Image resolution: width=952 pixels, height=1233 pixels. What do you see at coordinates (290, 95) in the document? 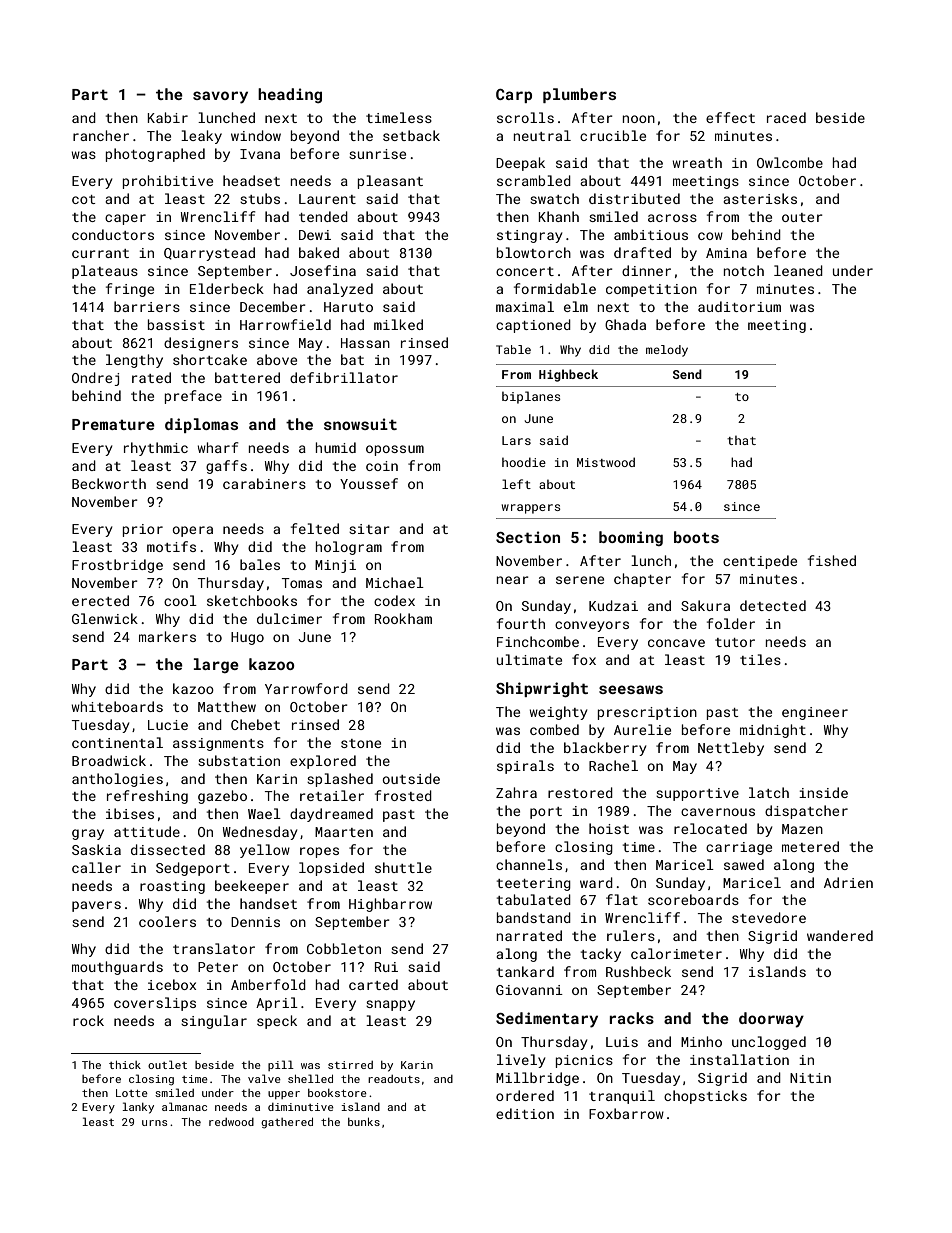
I see `heading` at bounding box center [290, 95].
